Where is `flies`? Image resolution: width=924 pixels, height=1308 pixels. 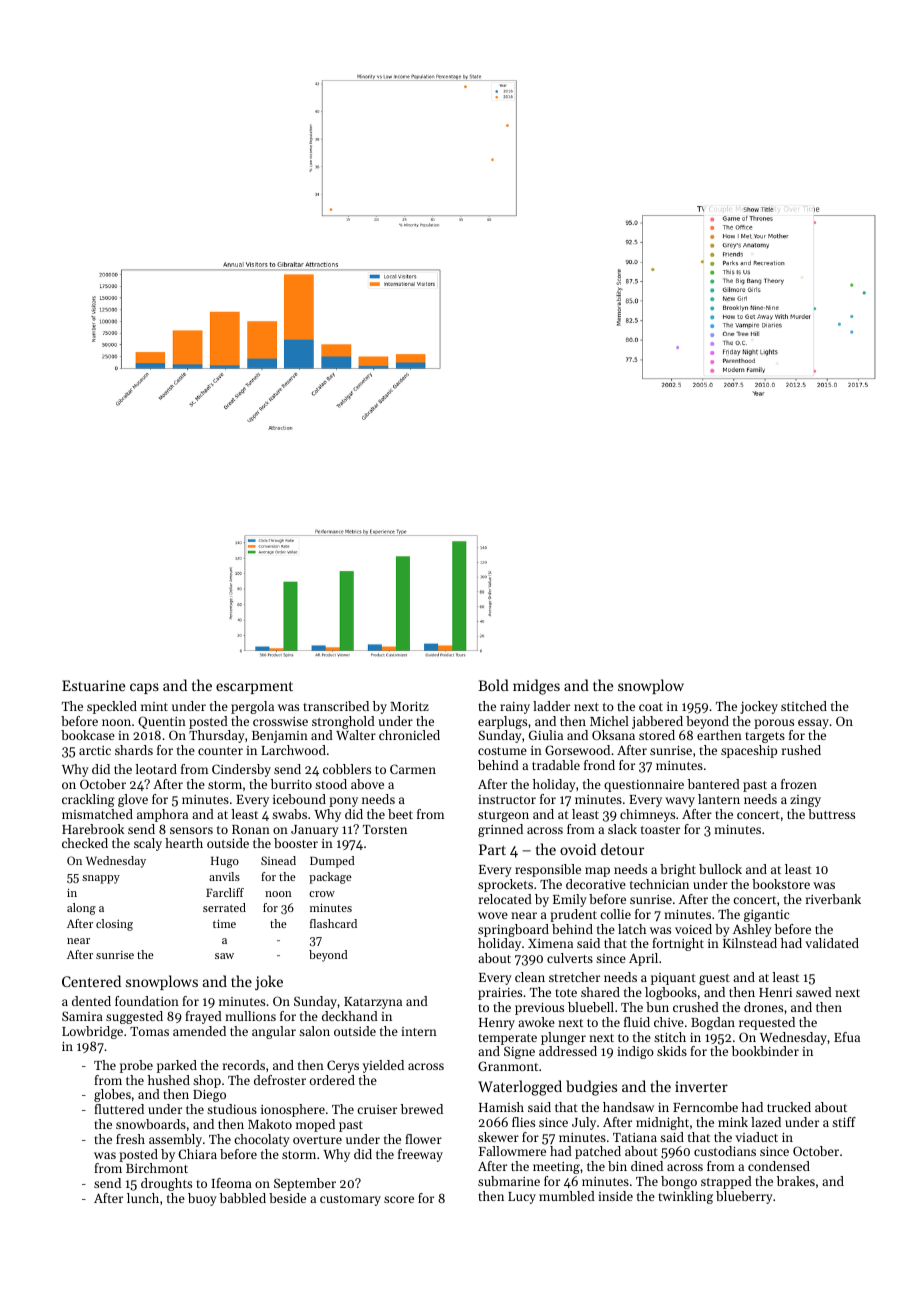 flies is located at coordinates (523, 1122).
